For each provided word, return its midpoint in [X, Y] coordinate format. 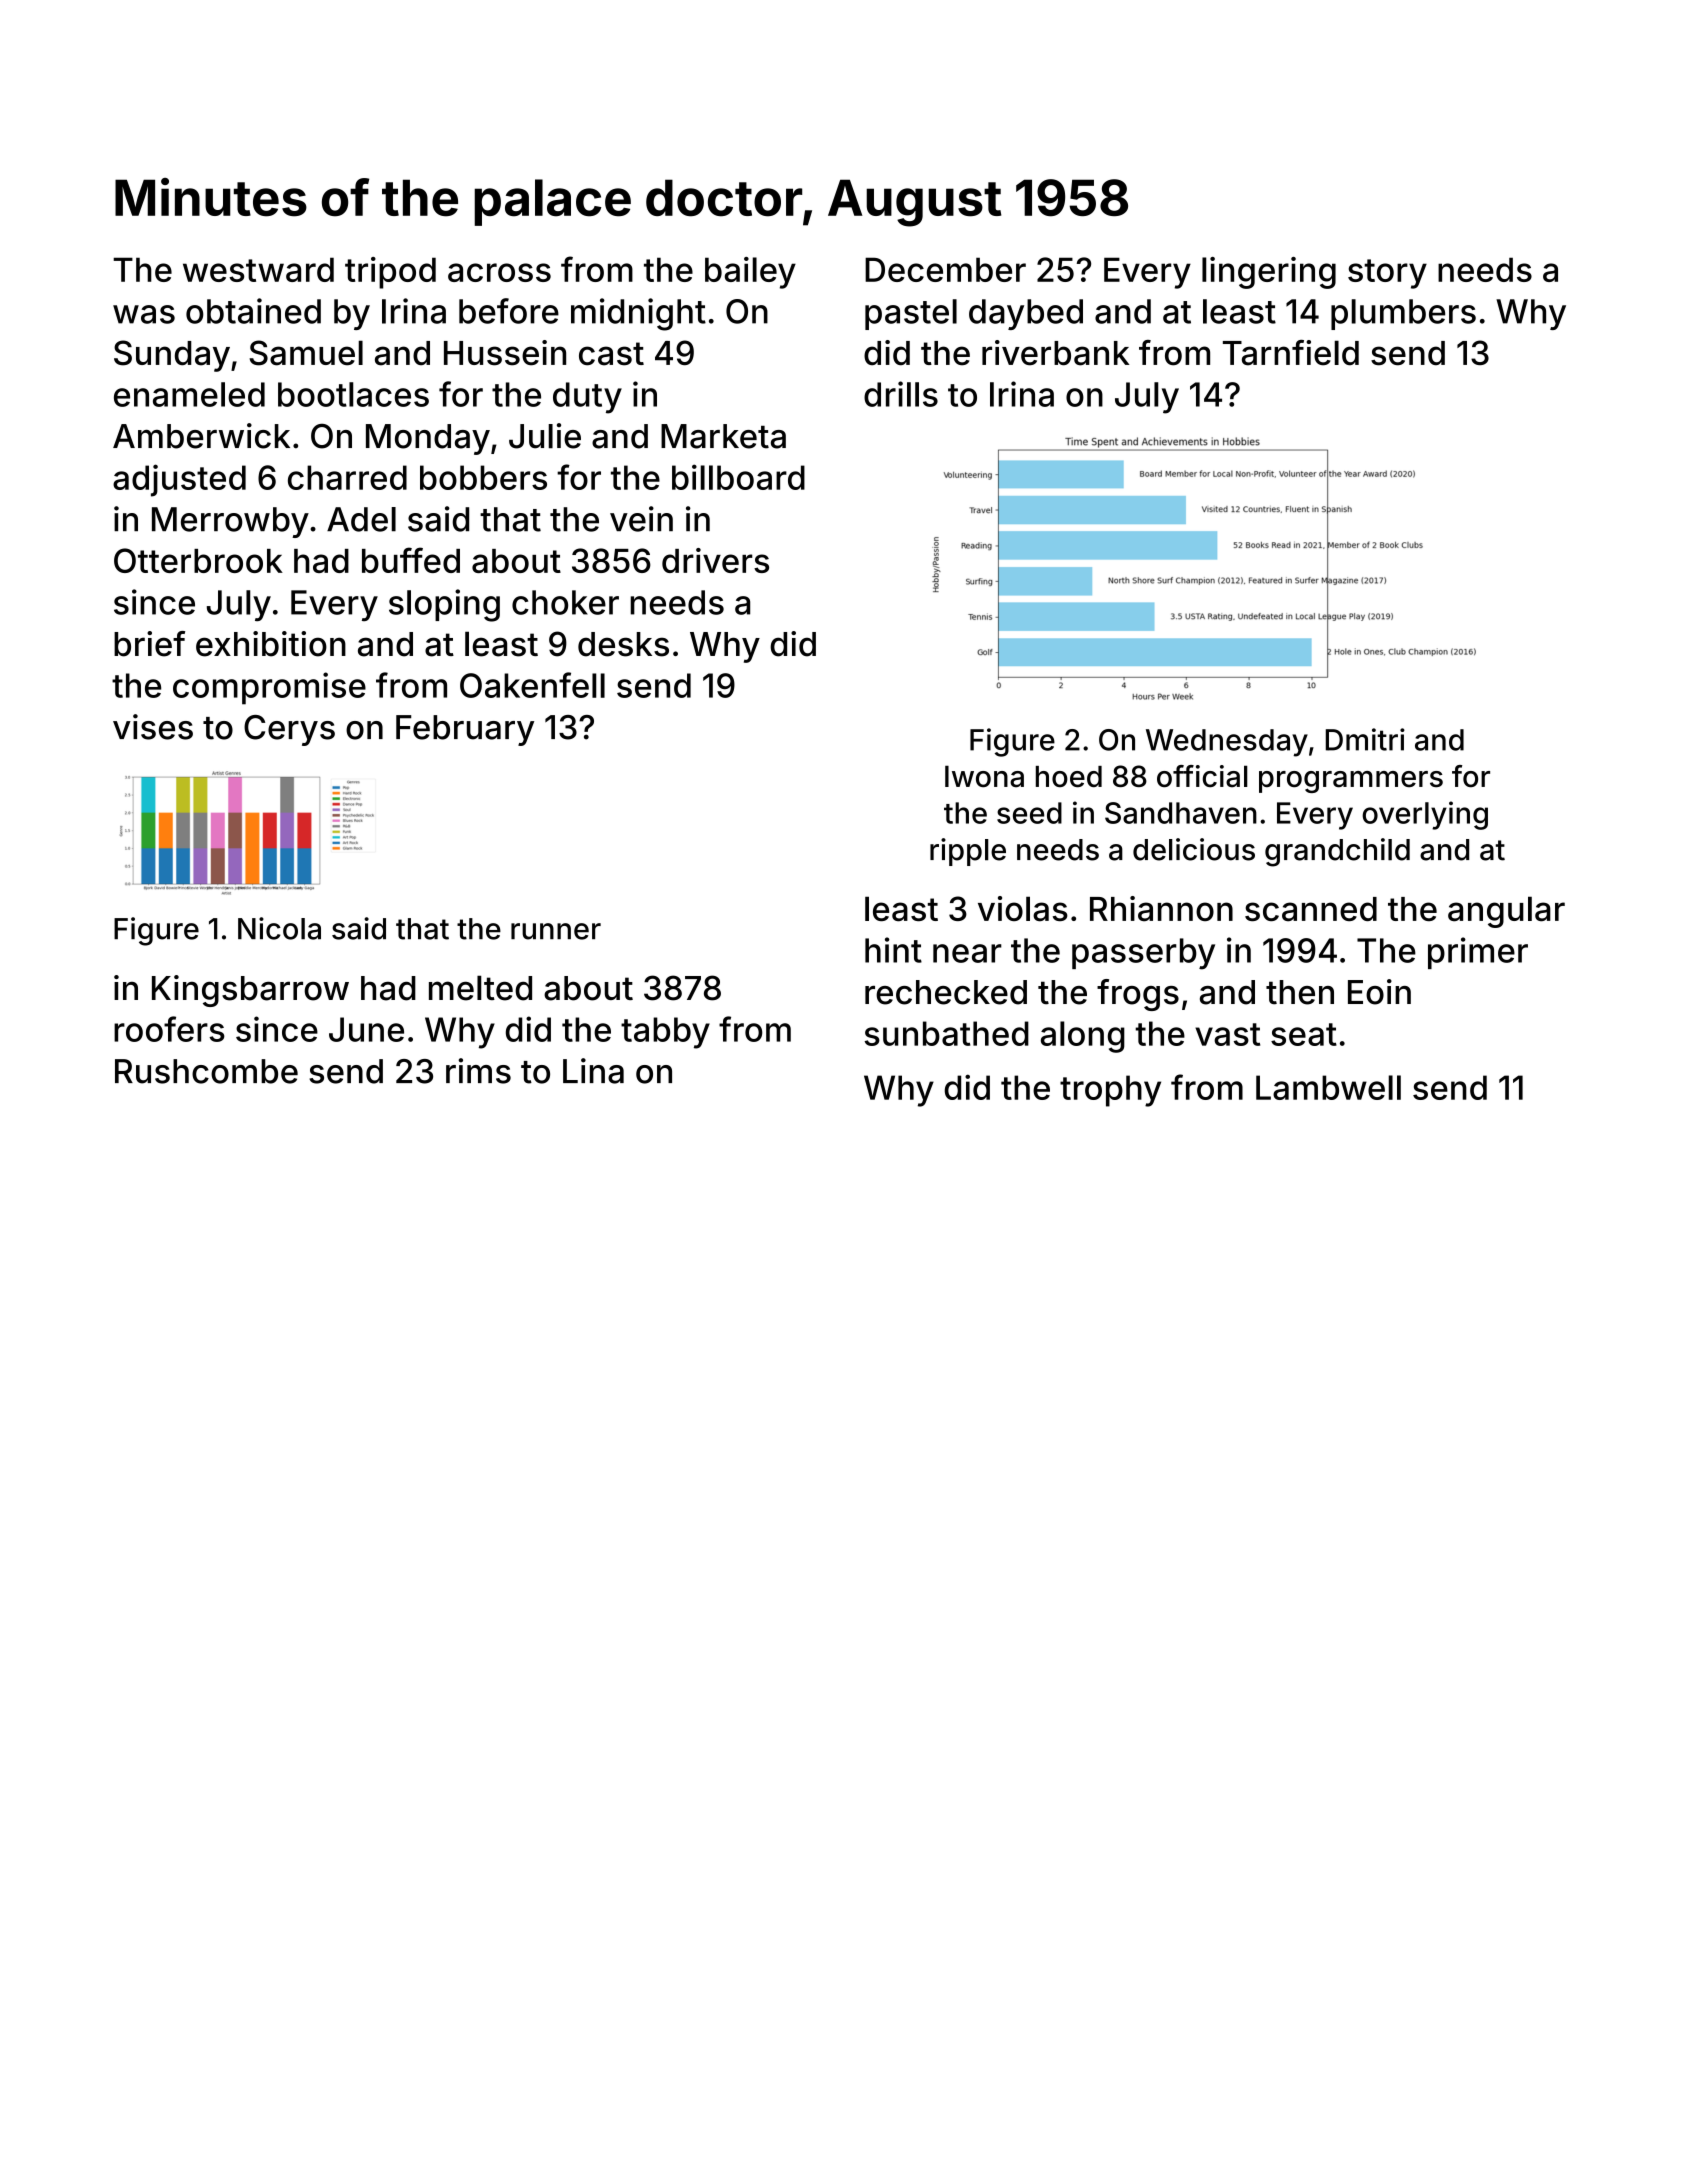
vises [153, 727]
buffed [411, 560]
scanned [1311, 909]
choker [565, 602]
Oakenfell [532, 685]
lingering [1269, 273]
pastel [911, 314]
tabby [665, 1033]
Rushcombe [206, 1071]
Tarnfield [1291, 353]
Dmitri [1365, 739]
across [499, 272]
